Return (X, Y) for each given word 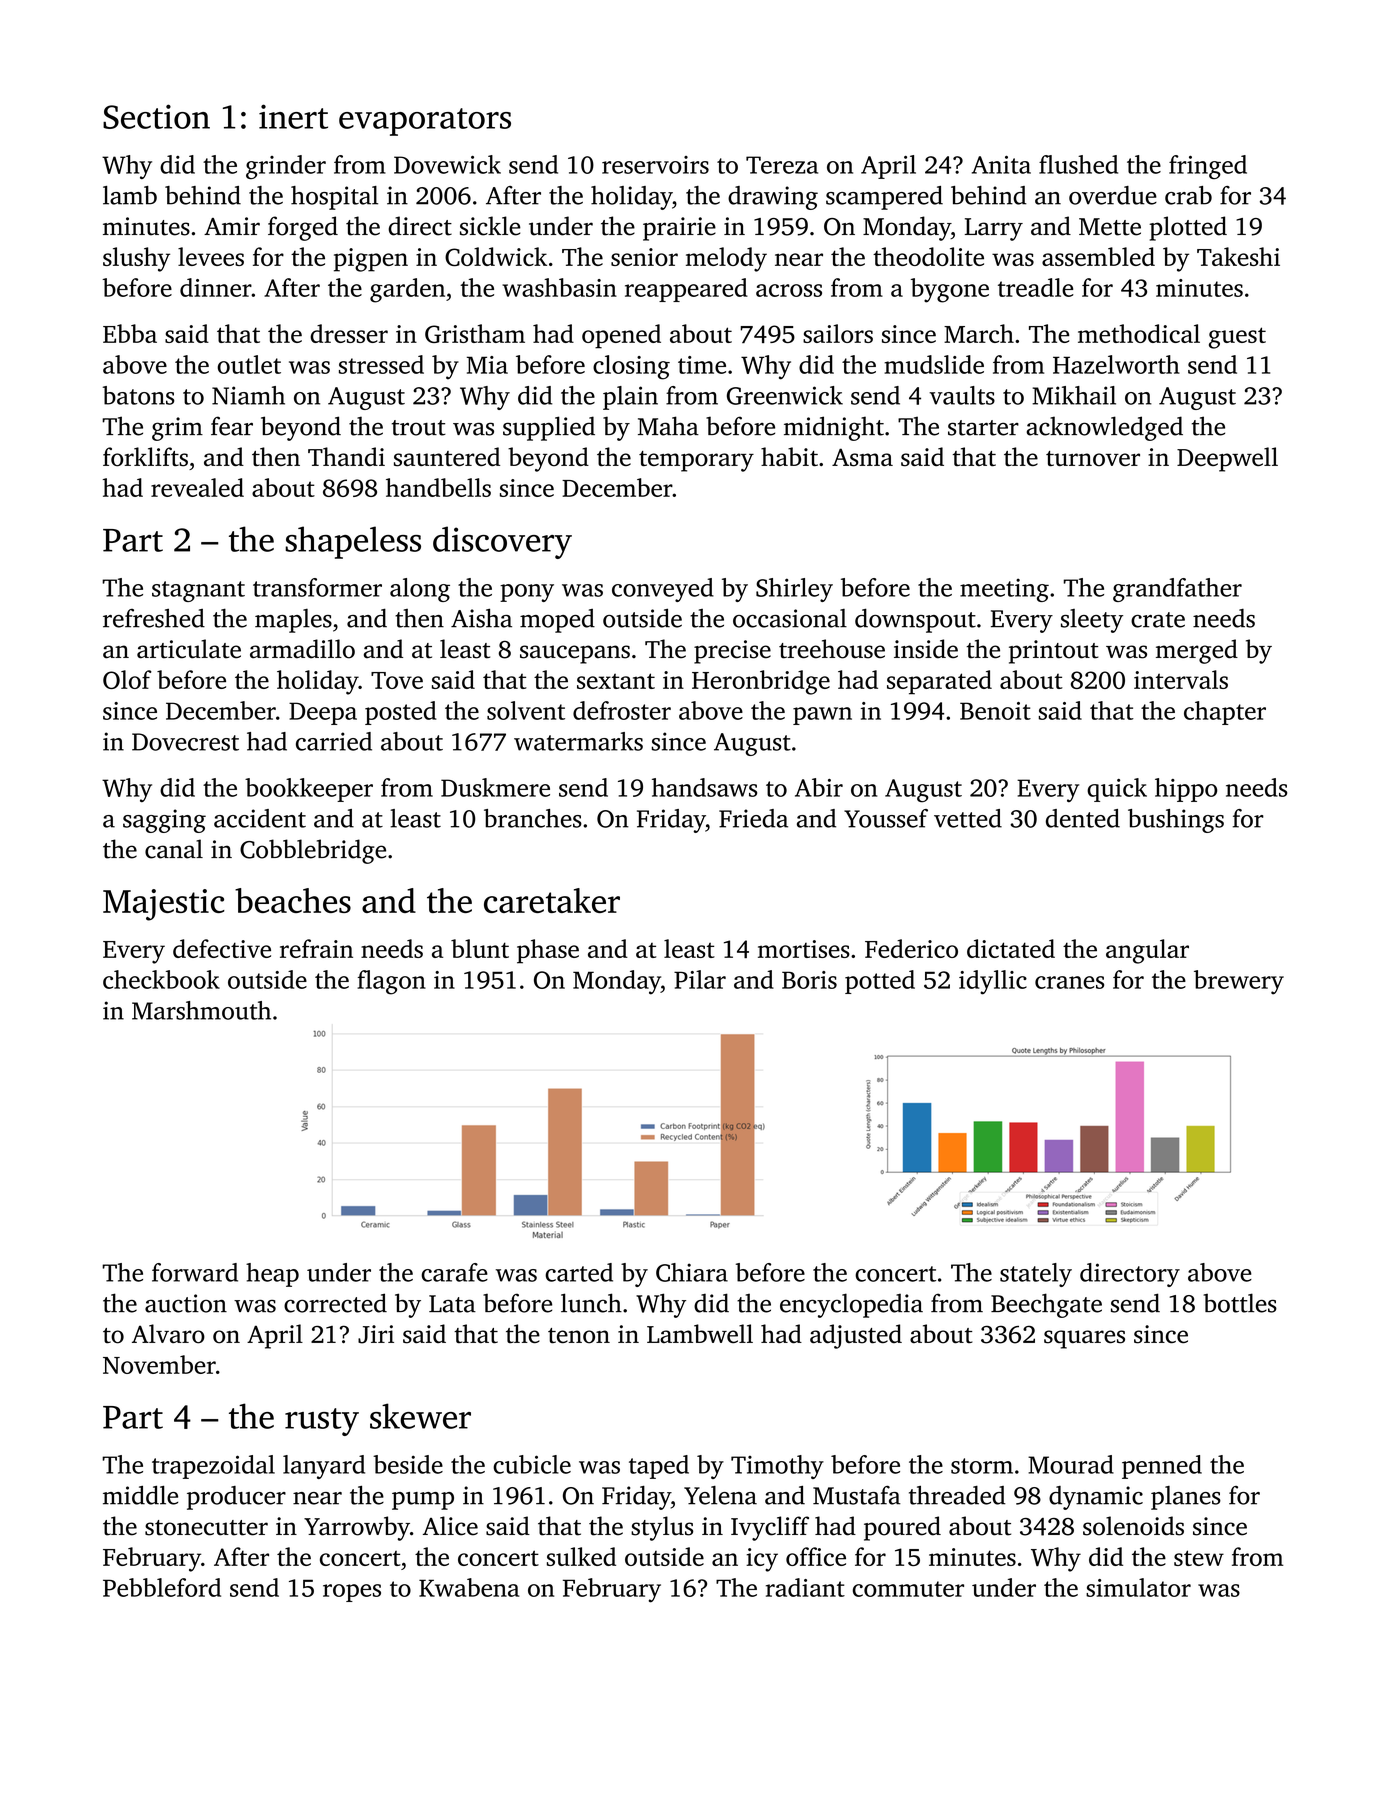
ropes (352, 1593)
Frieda (753, 818)
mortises (804, 949)
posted (400, 713)
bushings (1176, 821)
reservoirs (655, 165)
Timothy (777, 1467)
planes (1186, 1498)
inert (293, 116)
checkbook (161, 979)
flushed (1078, 164)
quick (1117, 790)
